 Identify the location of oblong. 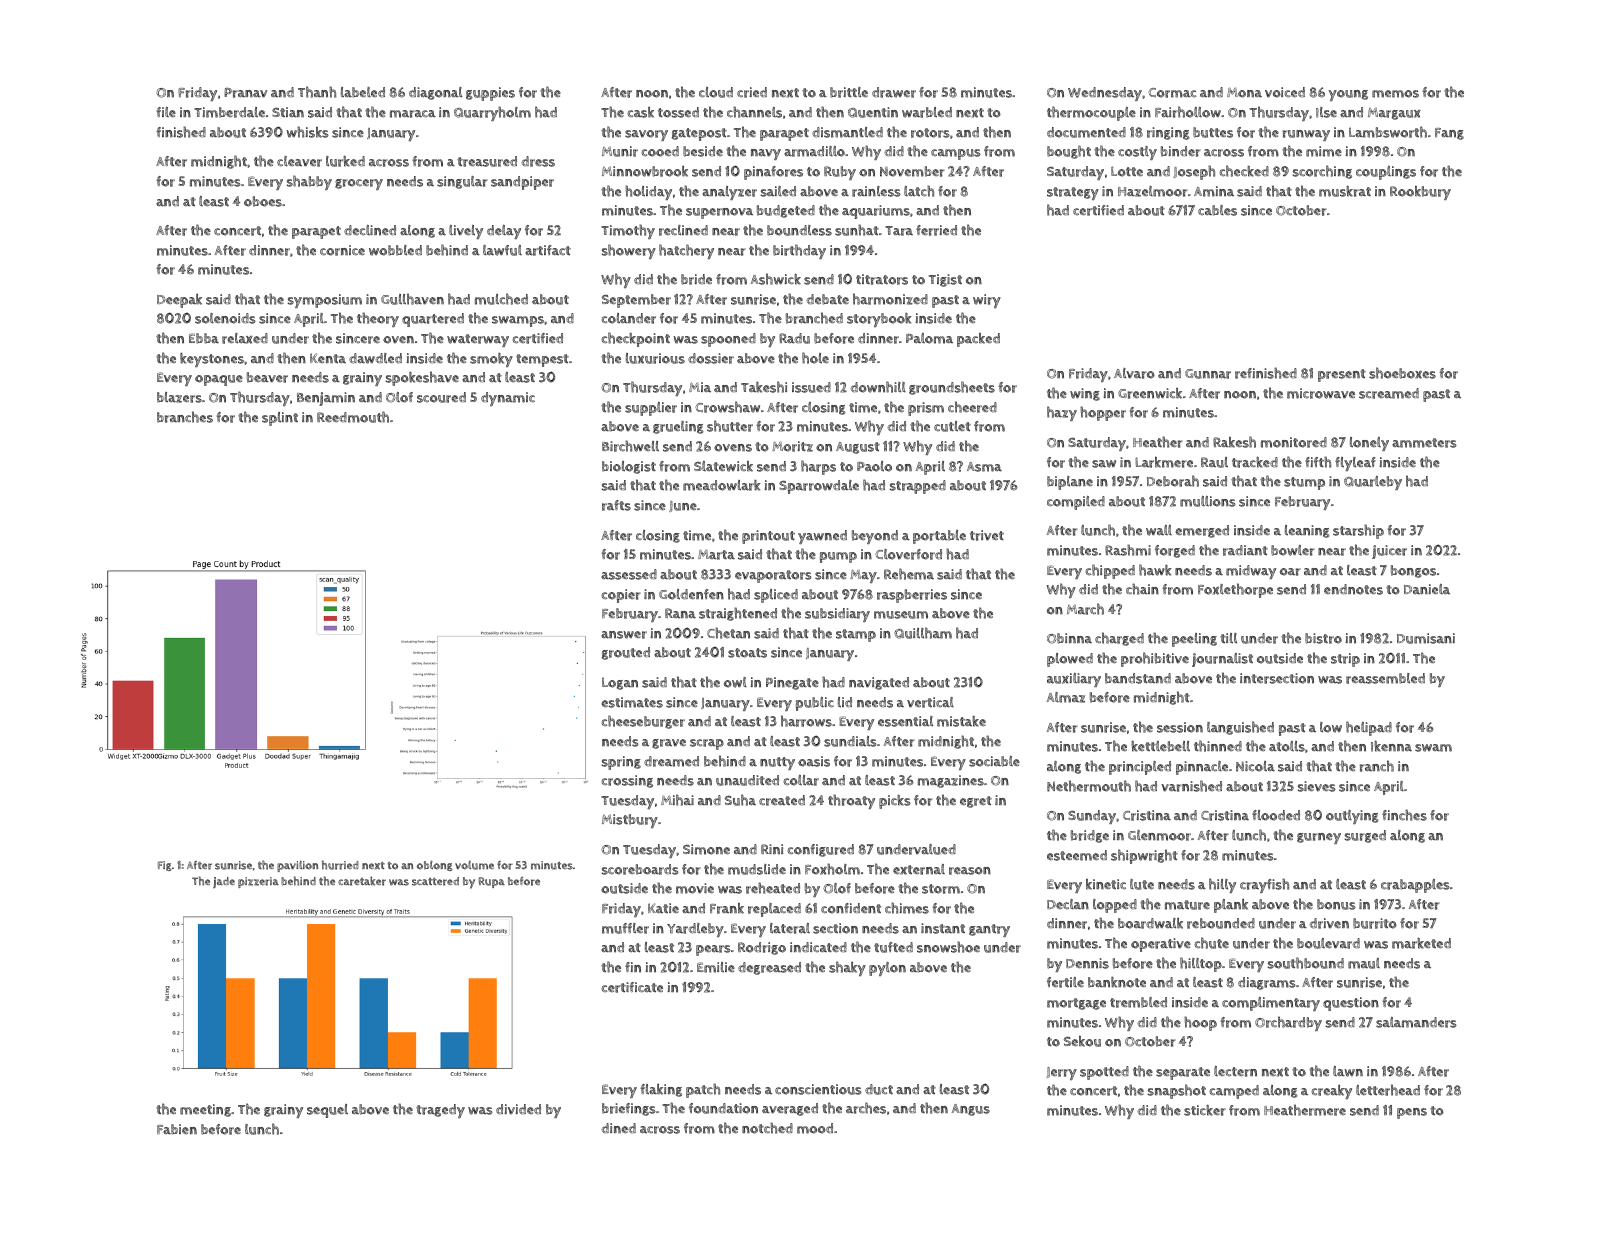
(435, 865).
